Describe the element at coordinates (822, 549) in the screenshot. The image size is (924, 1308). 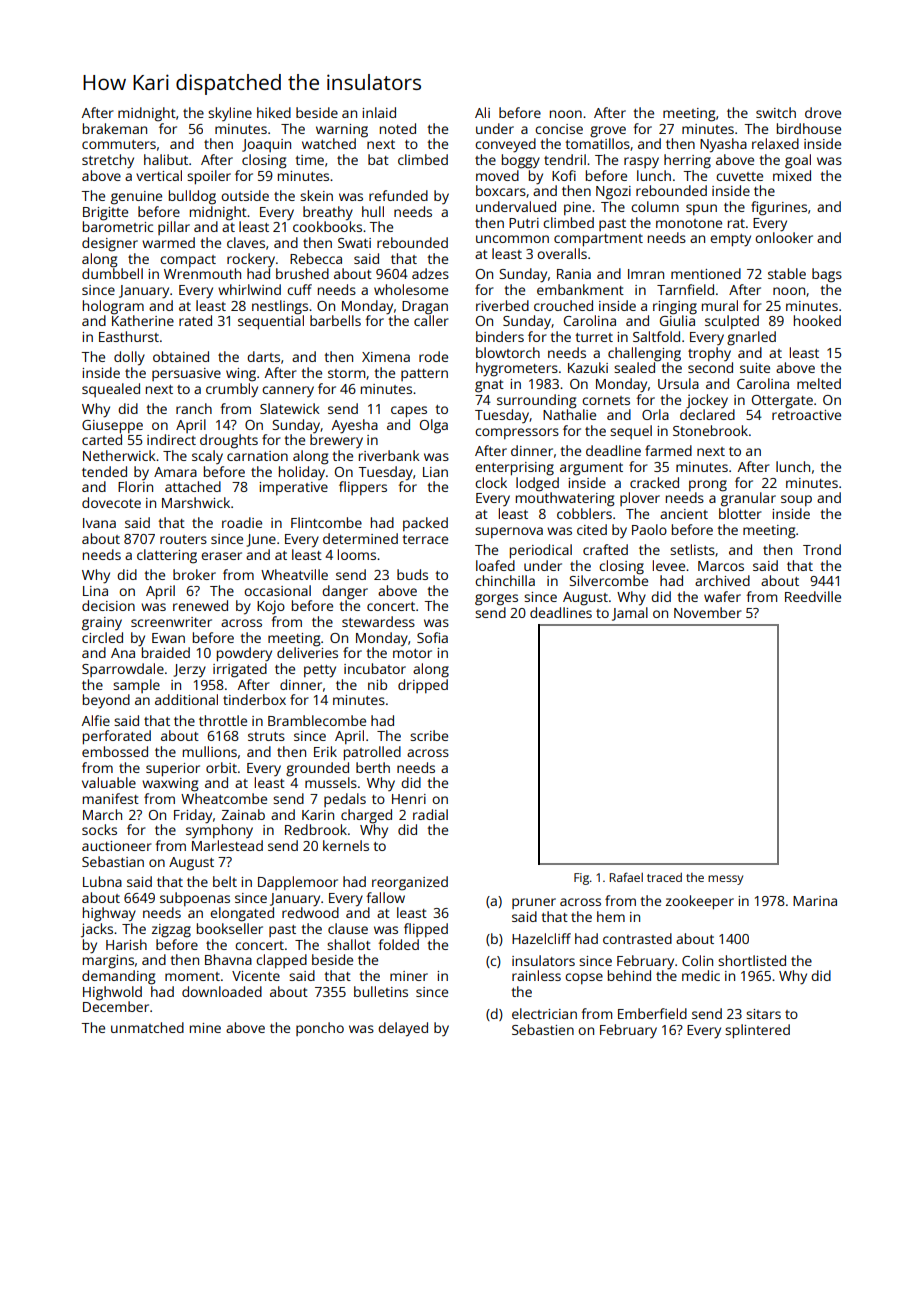
I see `Trond` at that location.
